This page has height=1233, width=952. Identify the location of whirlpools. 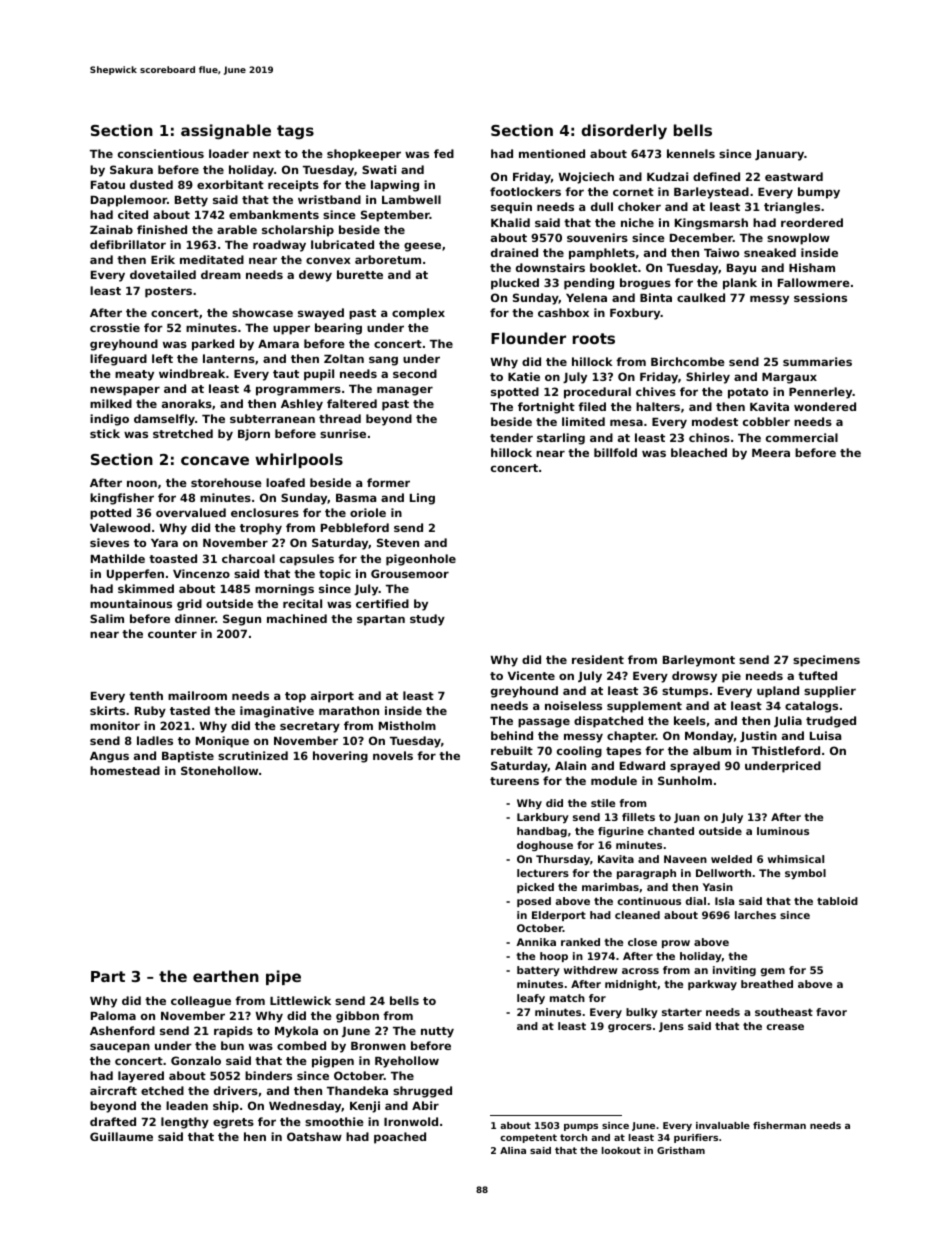
(299, 460).
